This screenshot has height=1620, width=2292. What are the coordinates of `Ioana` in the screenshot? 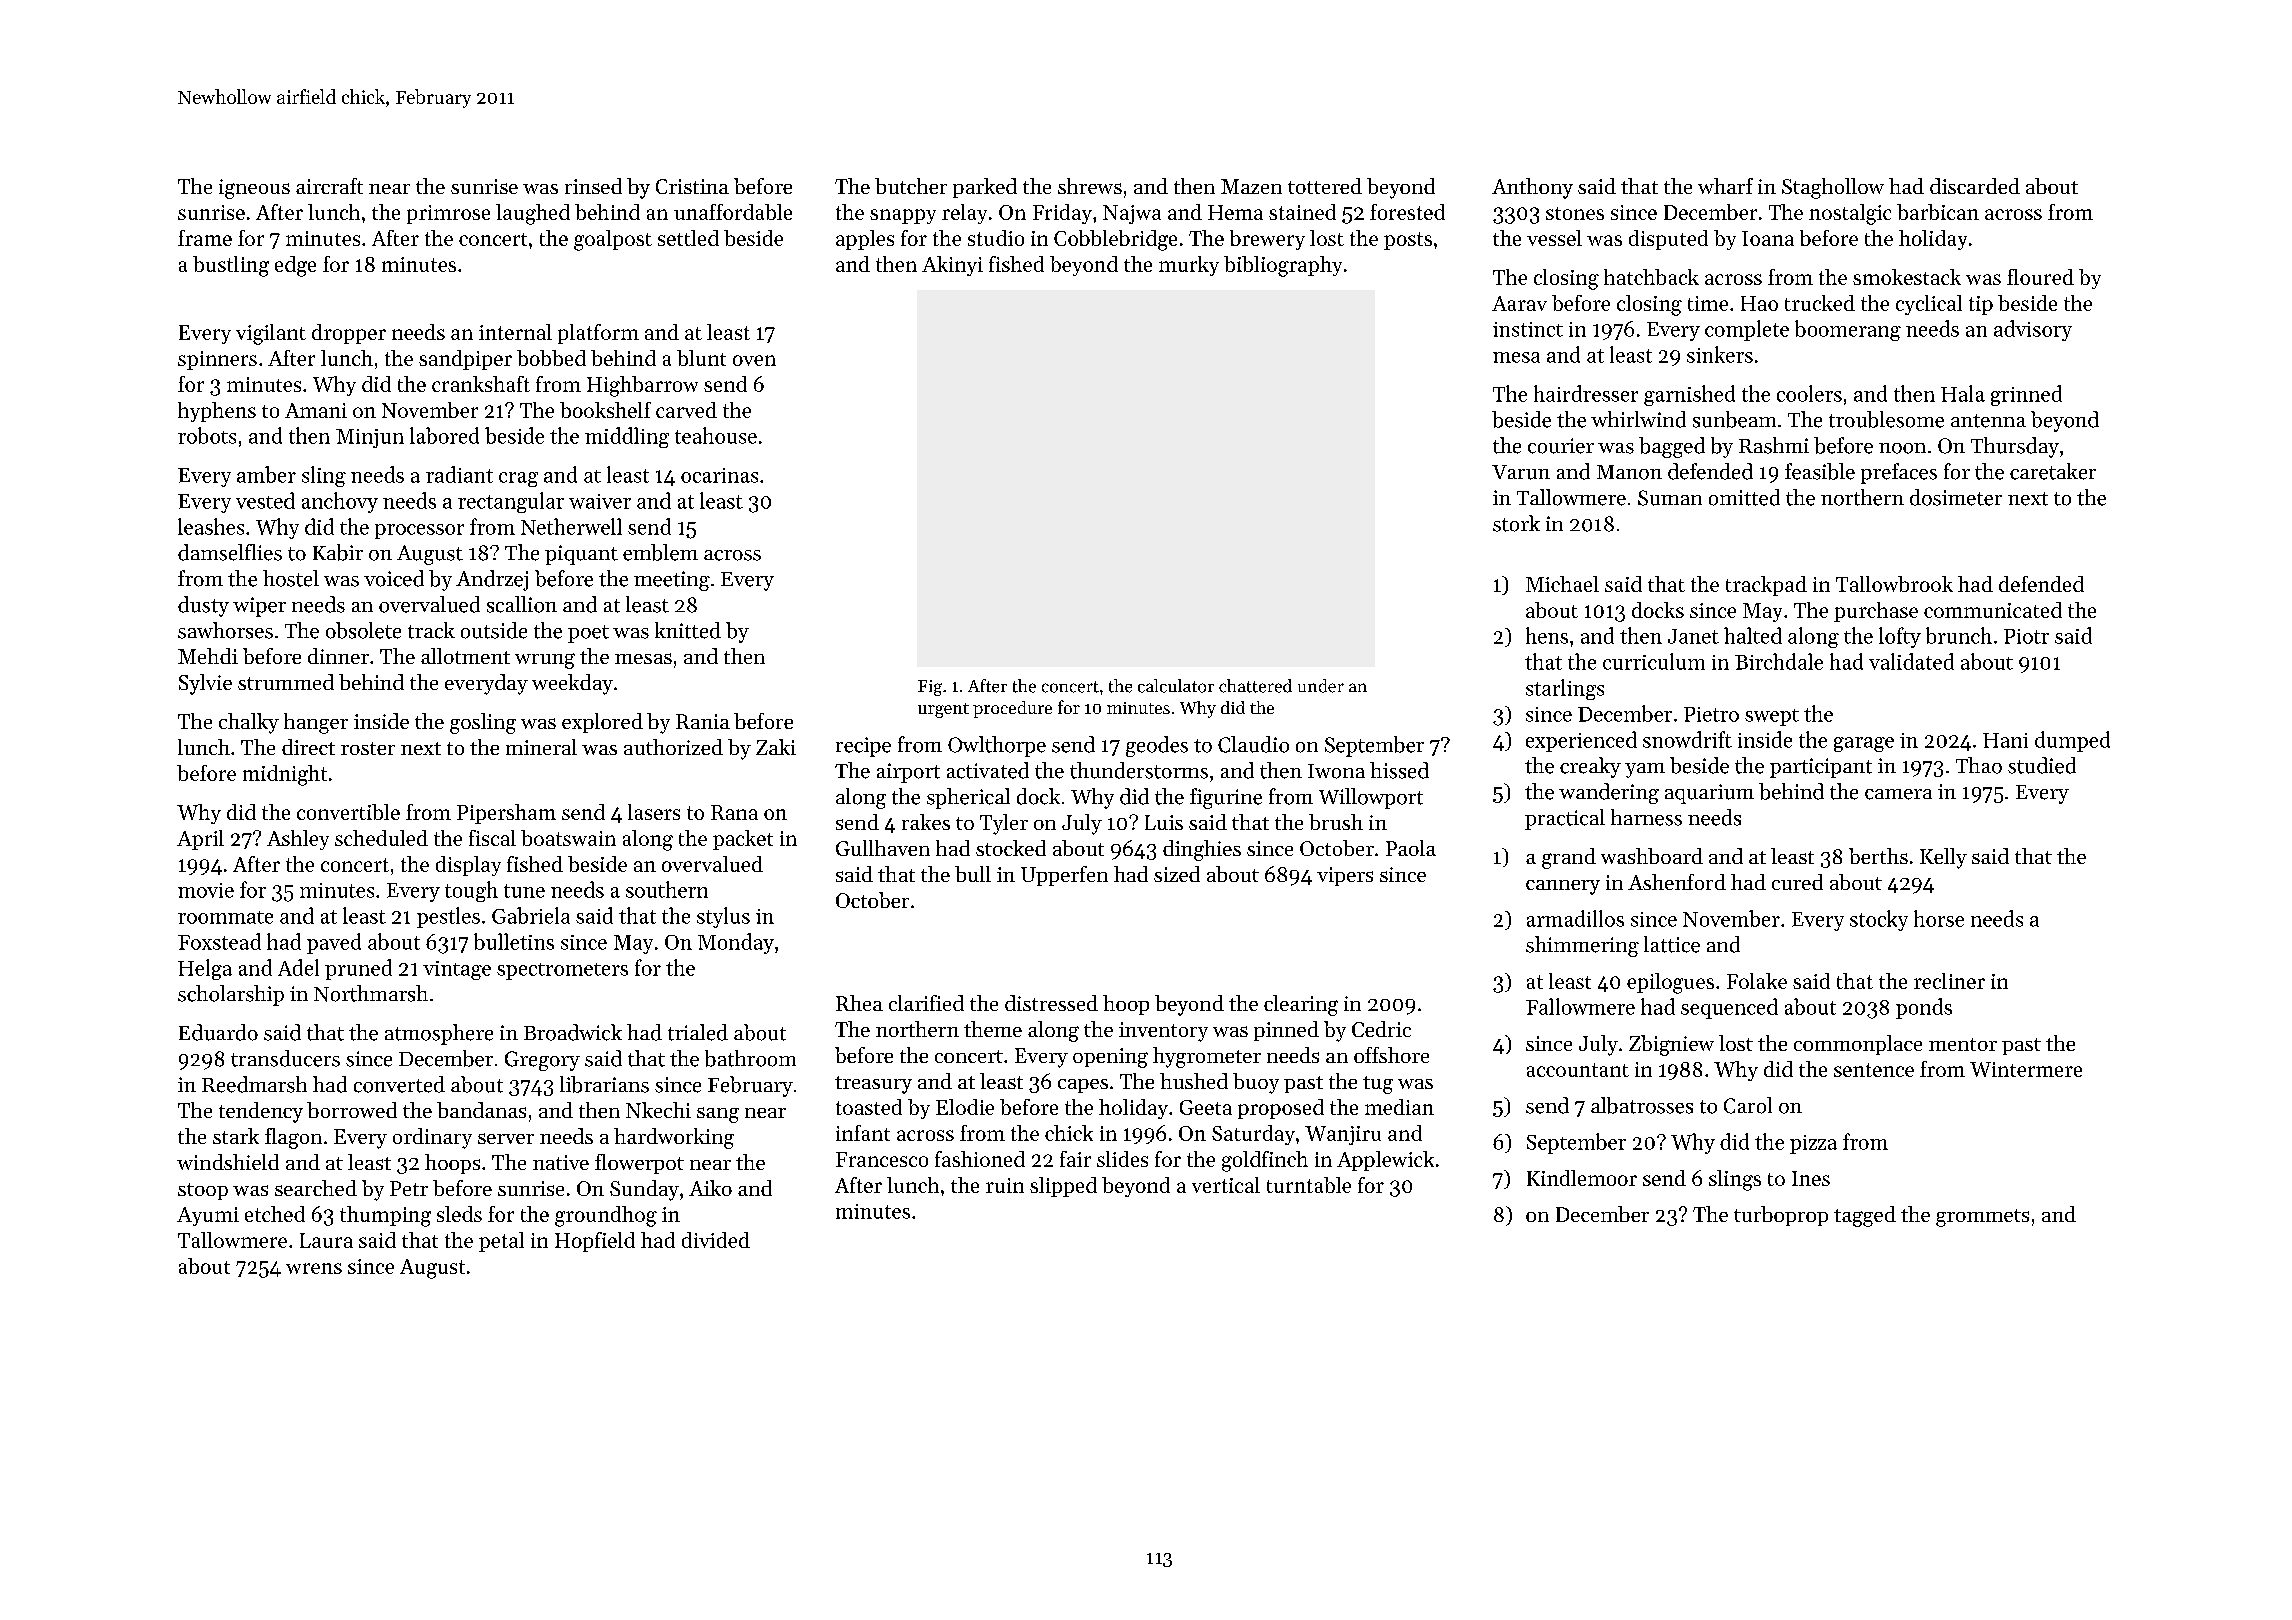 It's located at (1768, 238).
